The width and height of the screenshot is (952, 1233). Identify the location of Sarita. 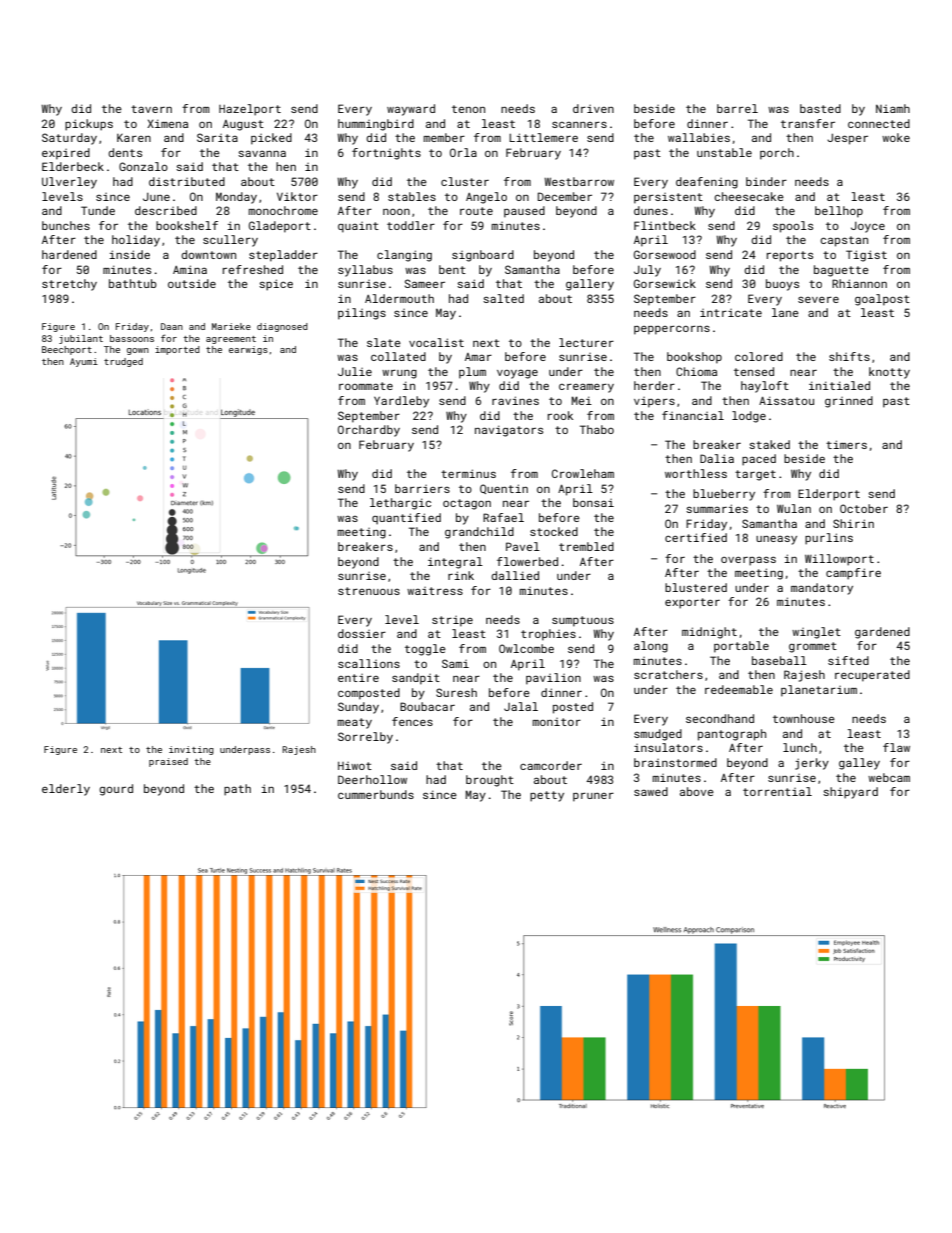
(217, 137).
